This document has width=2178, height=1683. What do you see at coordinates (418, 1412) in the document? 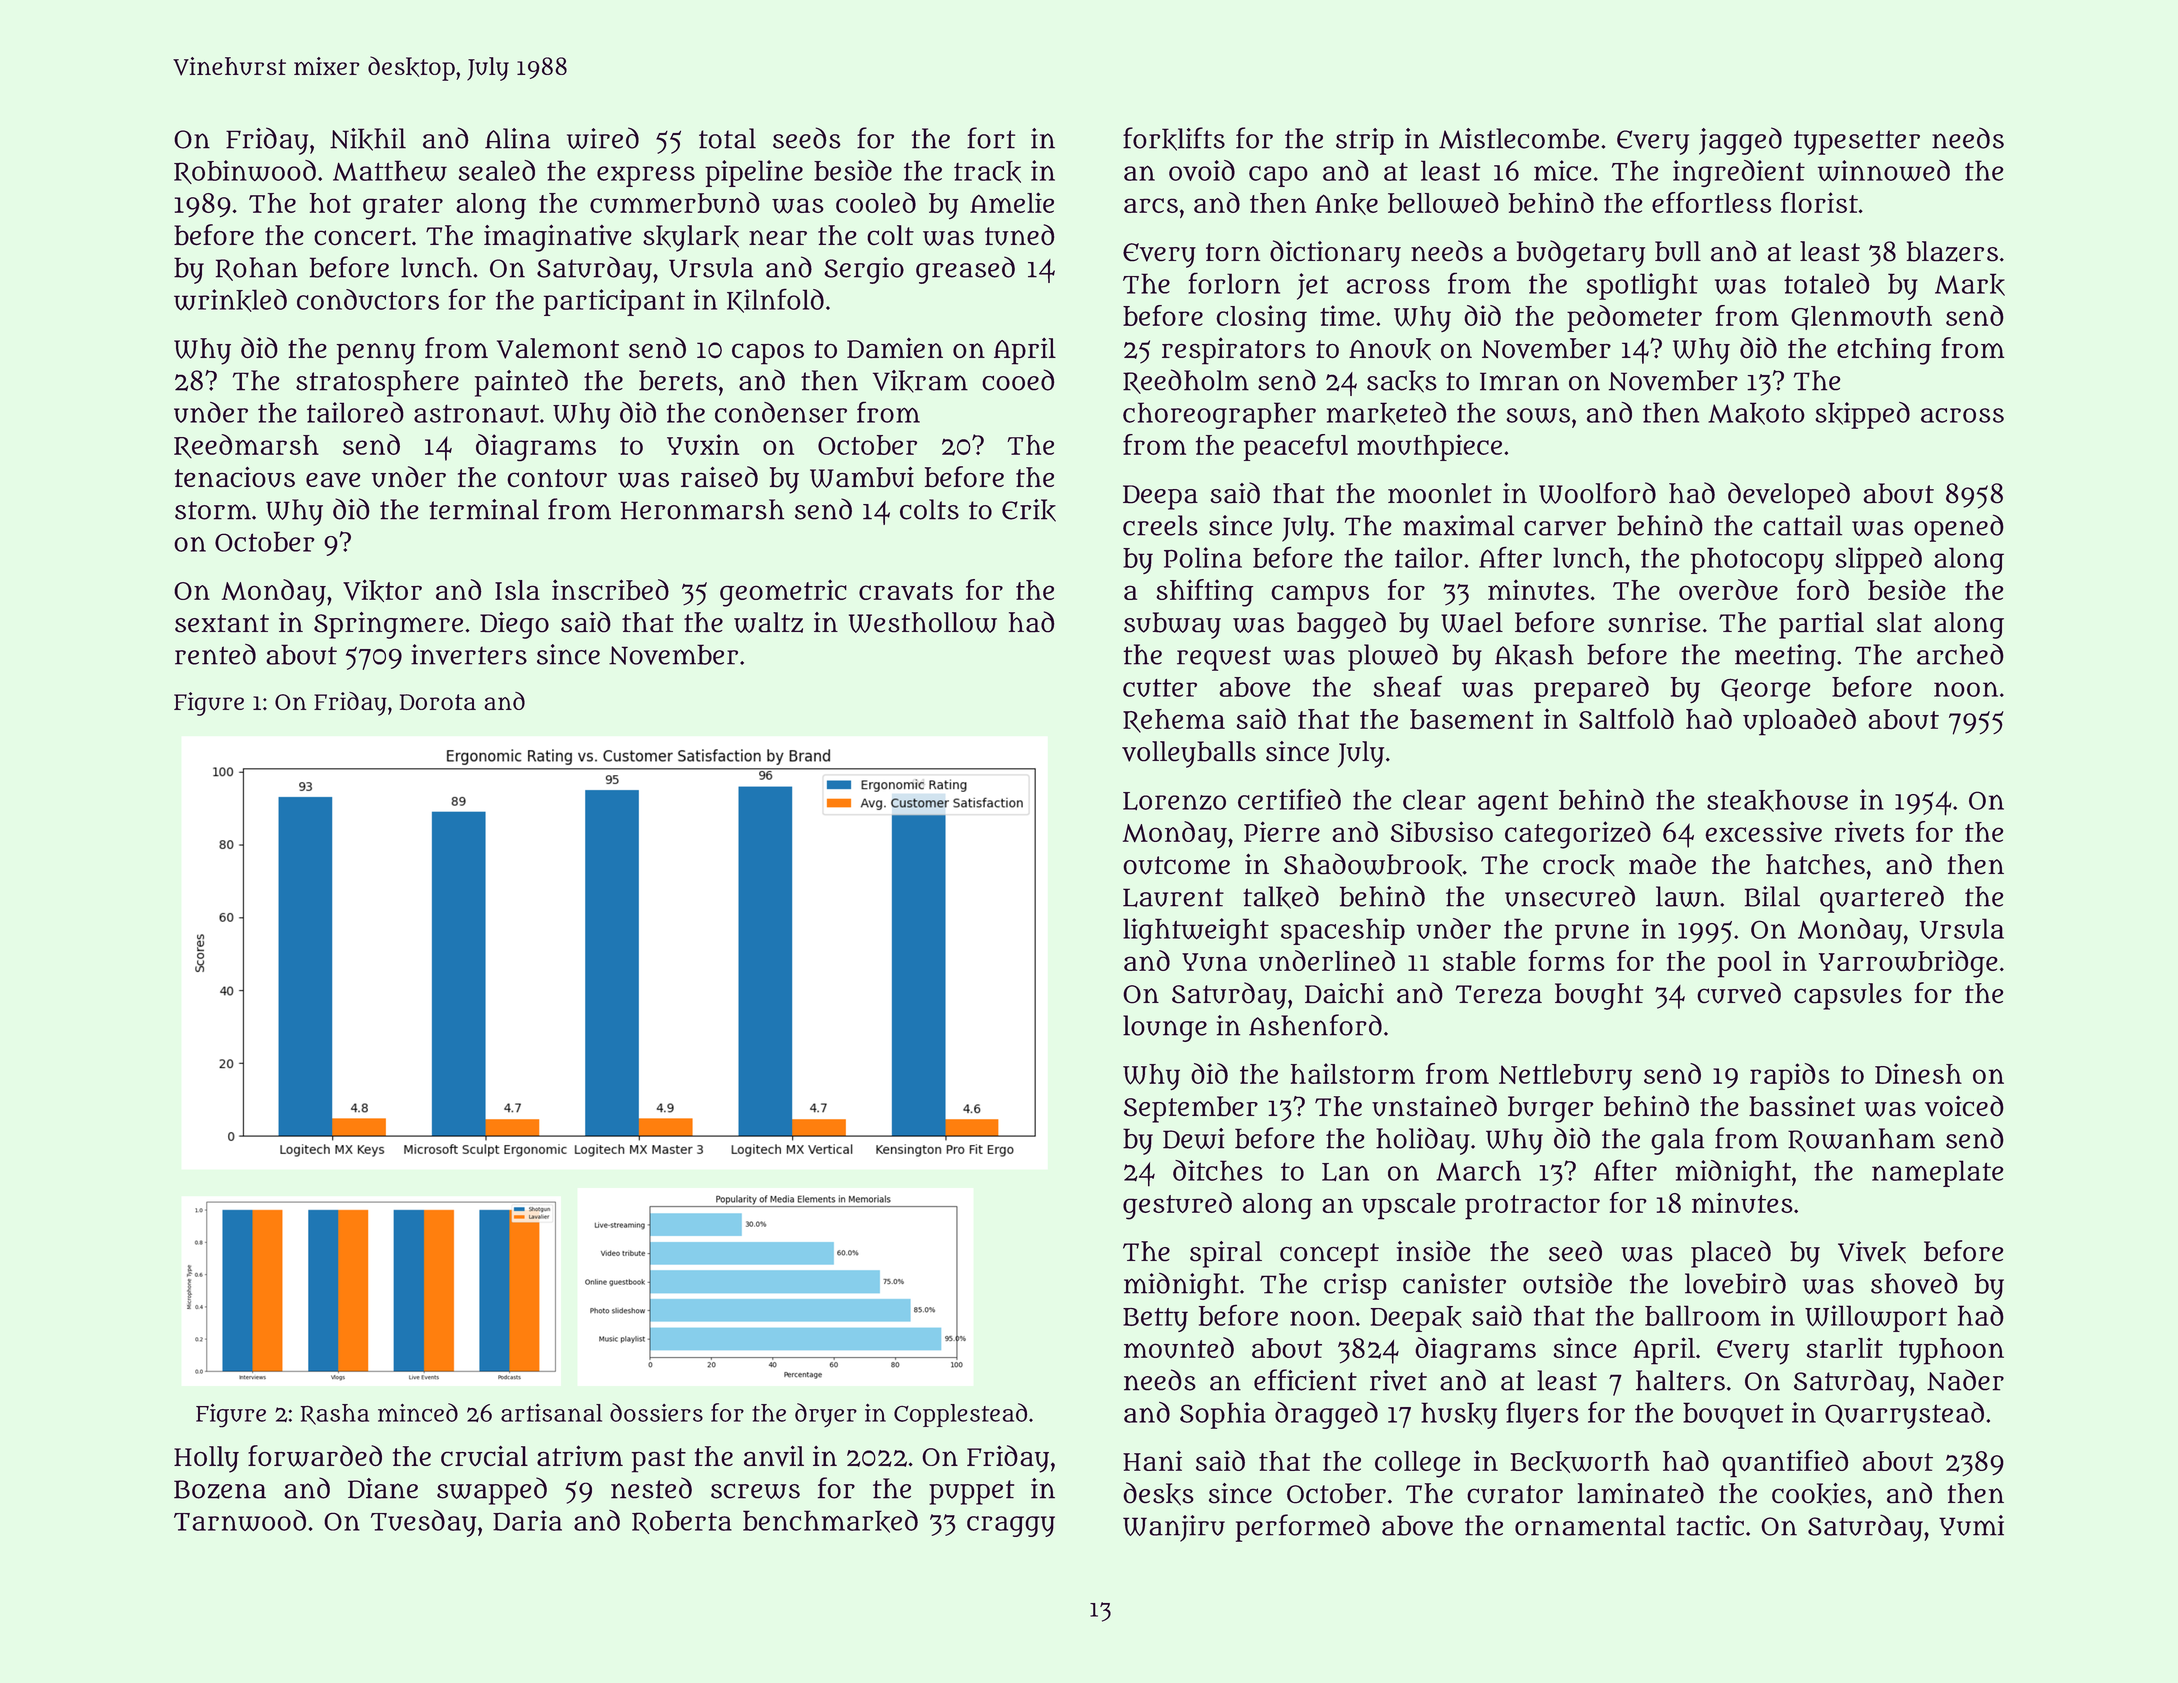
I see `minced` at bounding box center [418, 1412].
